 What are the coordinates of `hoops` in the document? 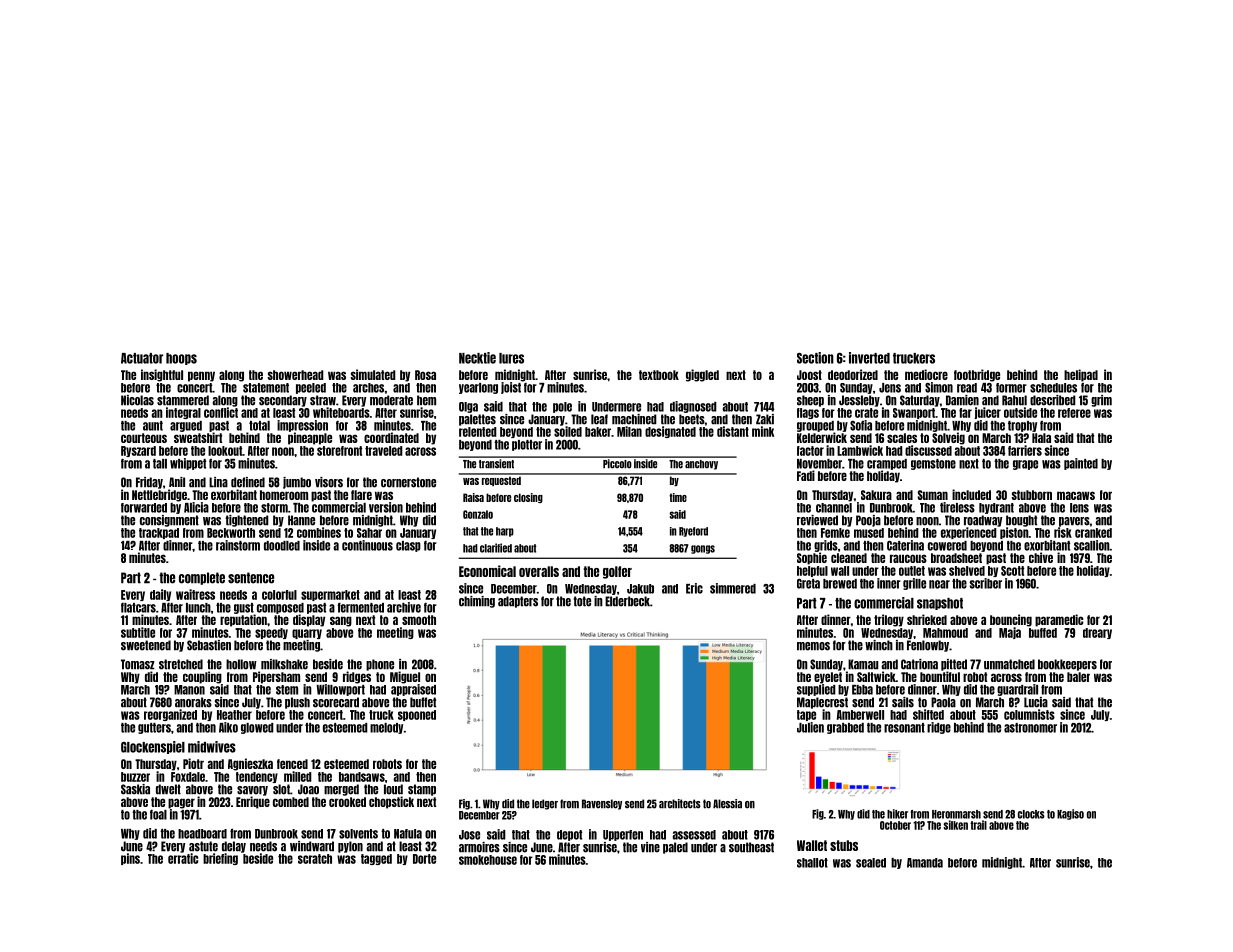 It's located at (181, 359).
